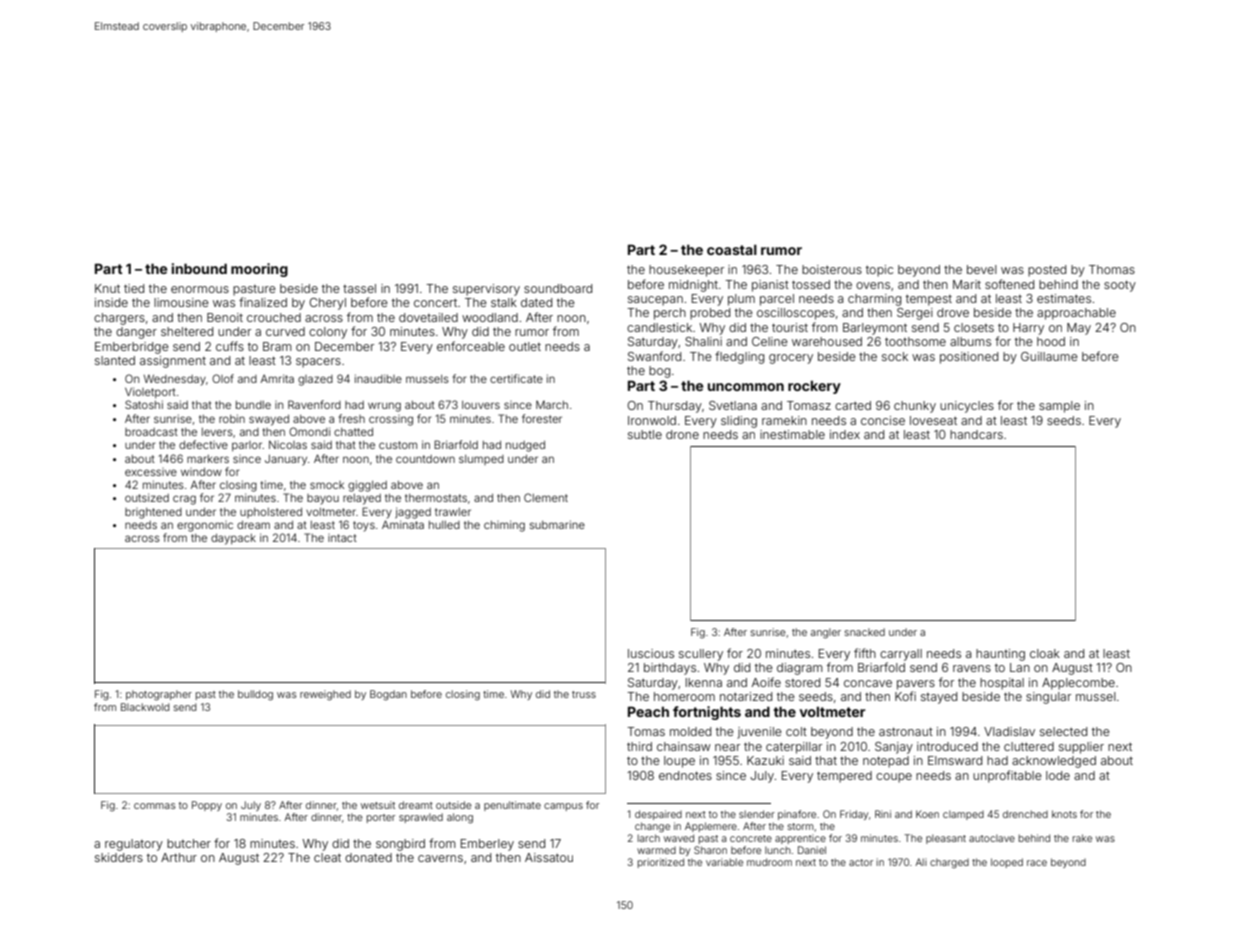 The width and height of the screenshot is (1233, 952). Describe the element at coordinates (151, 432) in the screenshot. I see `broadcast` at that location.
